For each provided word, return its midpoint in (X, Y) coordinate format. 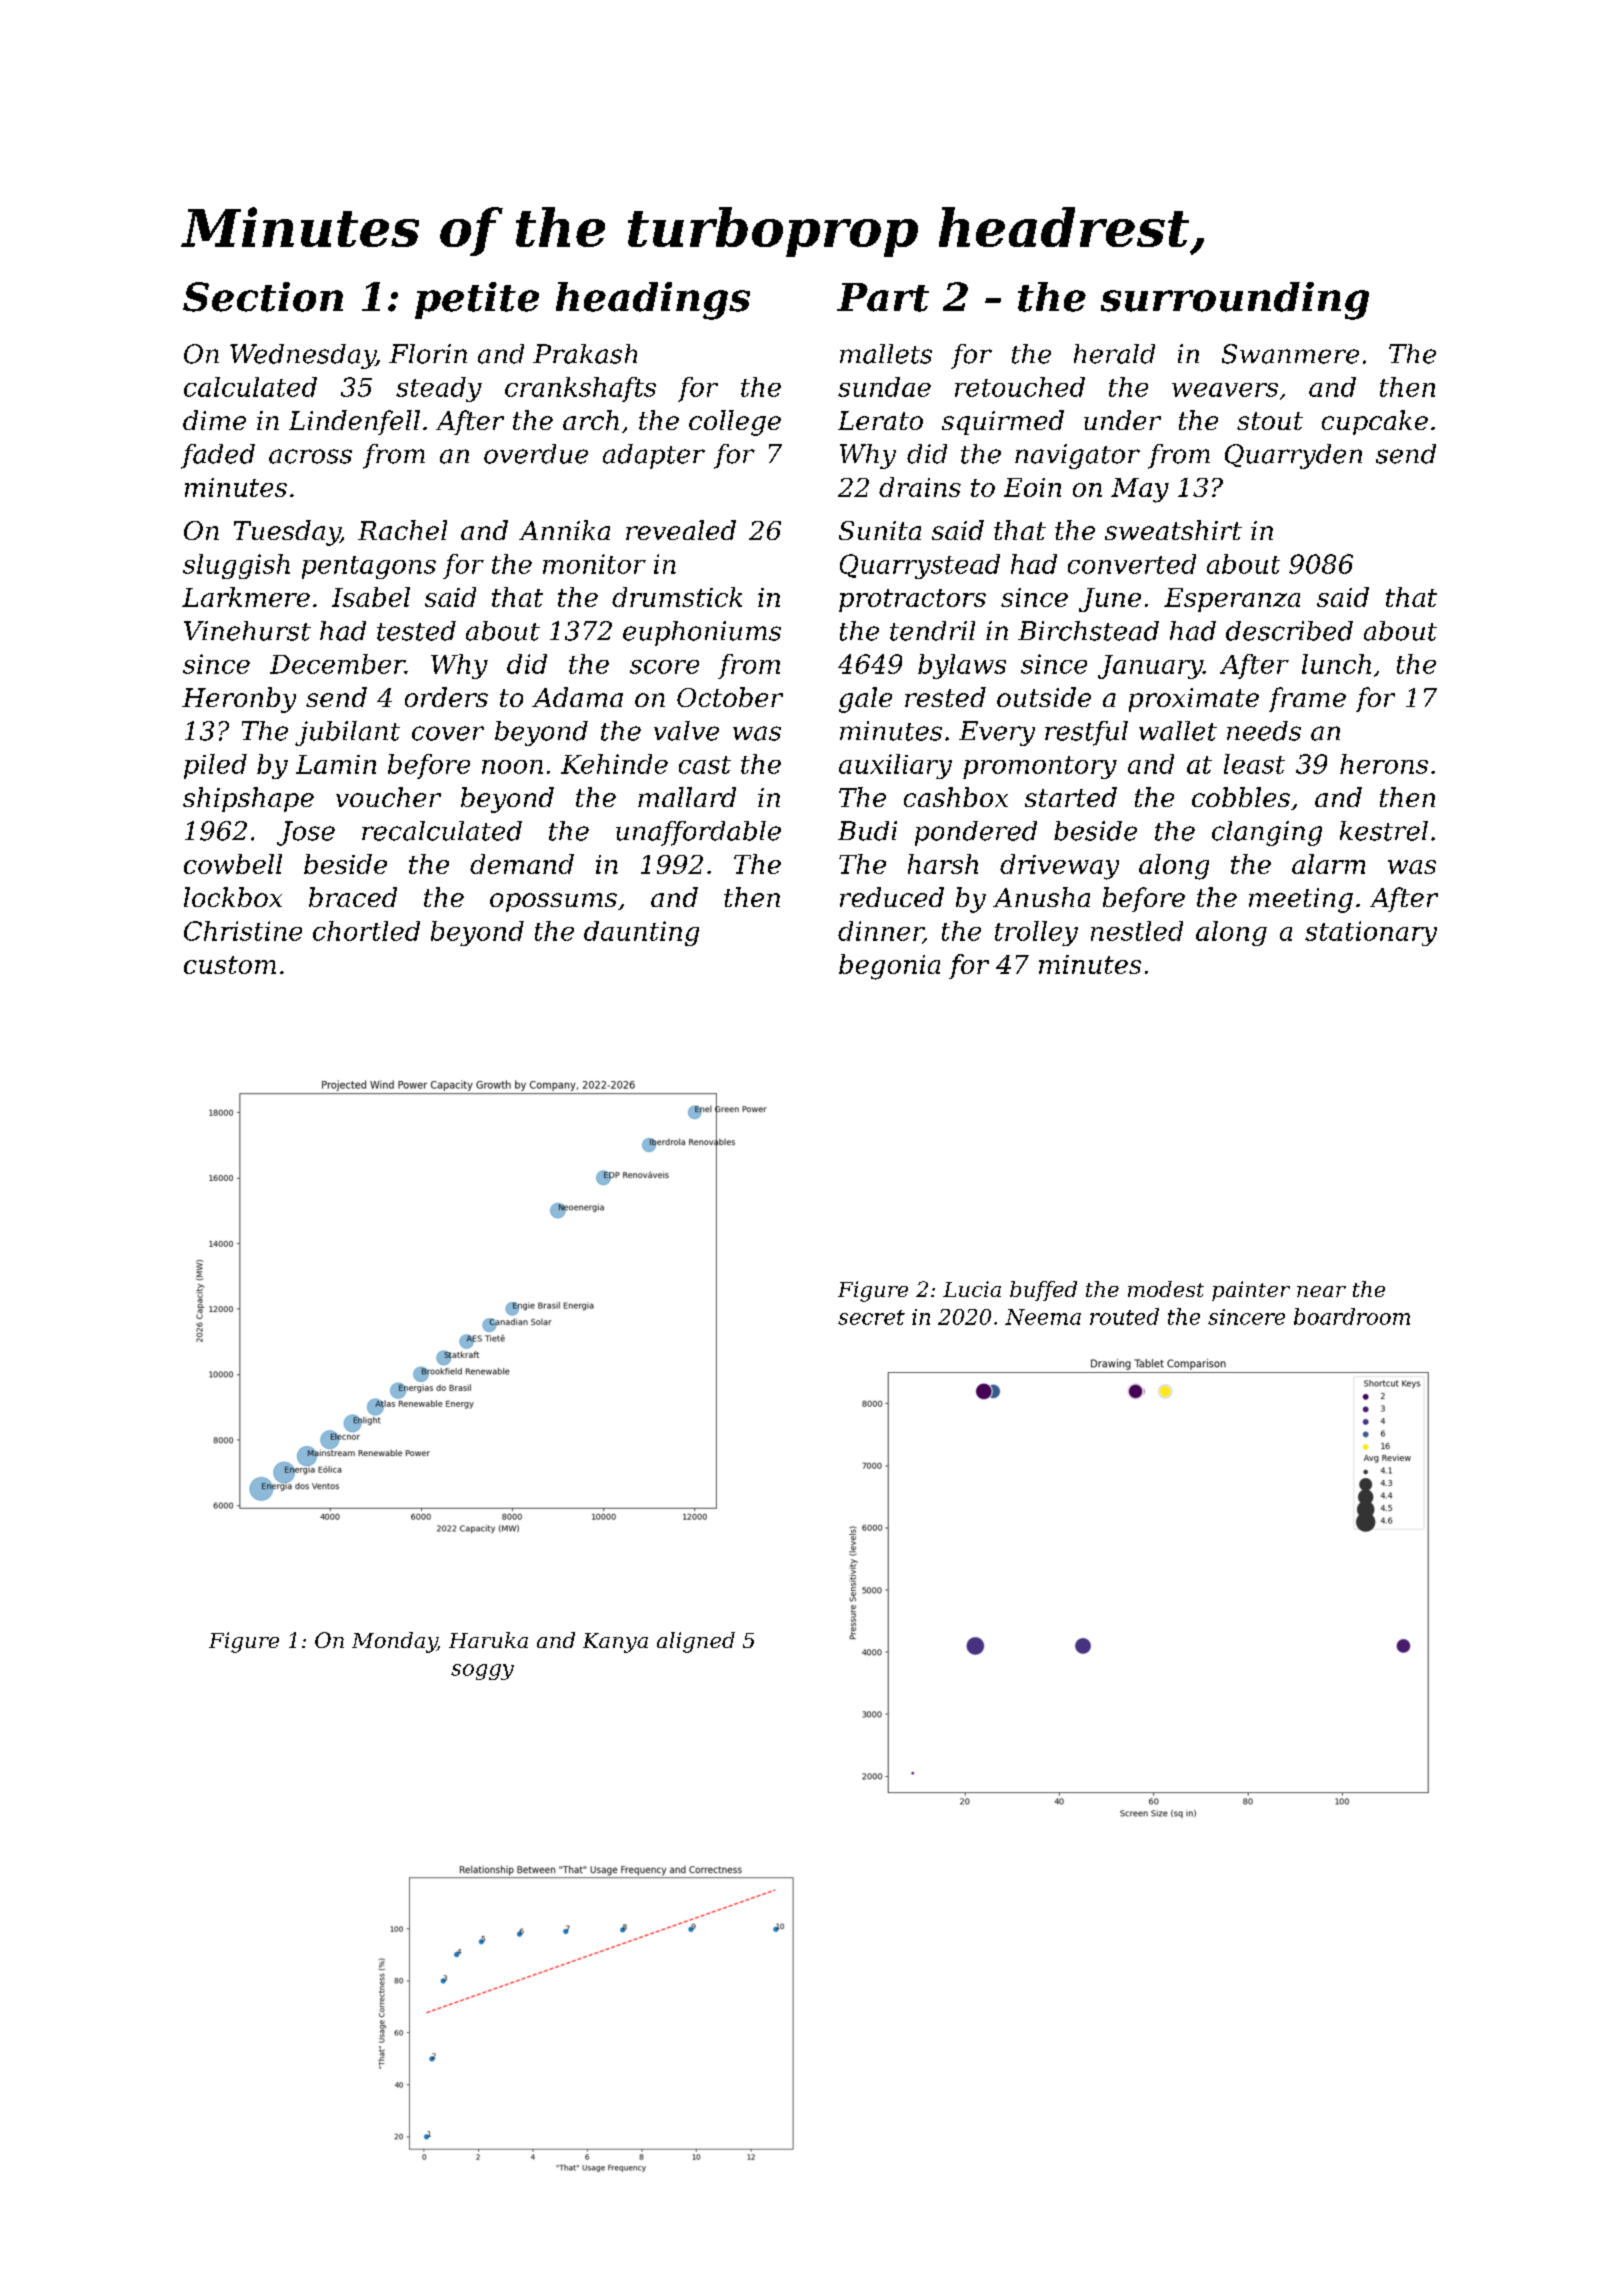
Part (883, 297)
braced (353, 897)
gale (865, 700)
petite (477, 300)
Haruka (488, 1640)
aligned (696, 1642)
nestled (1137, 931)
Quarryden (1293, 456)
